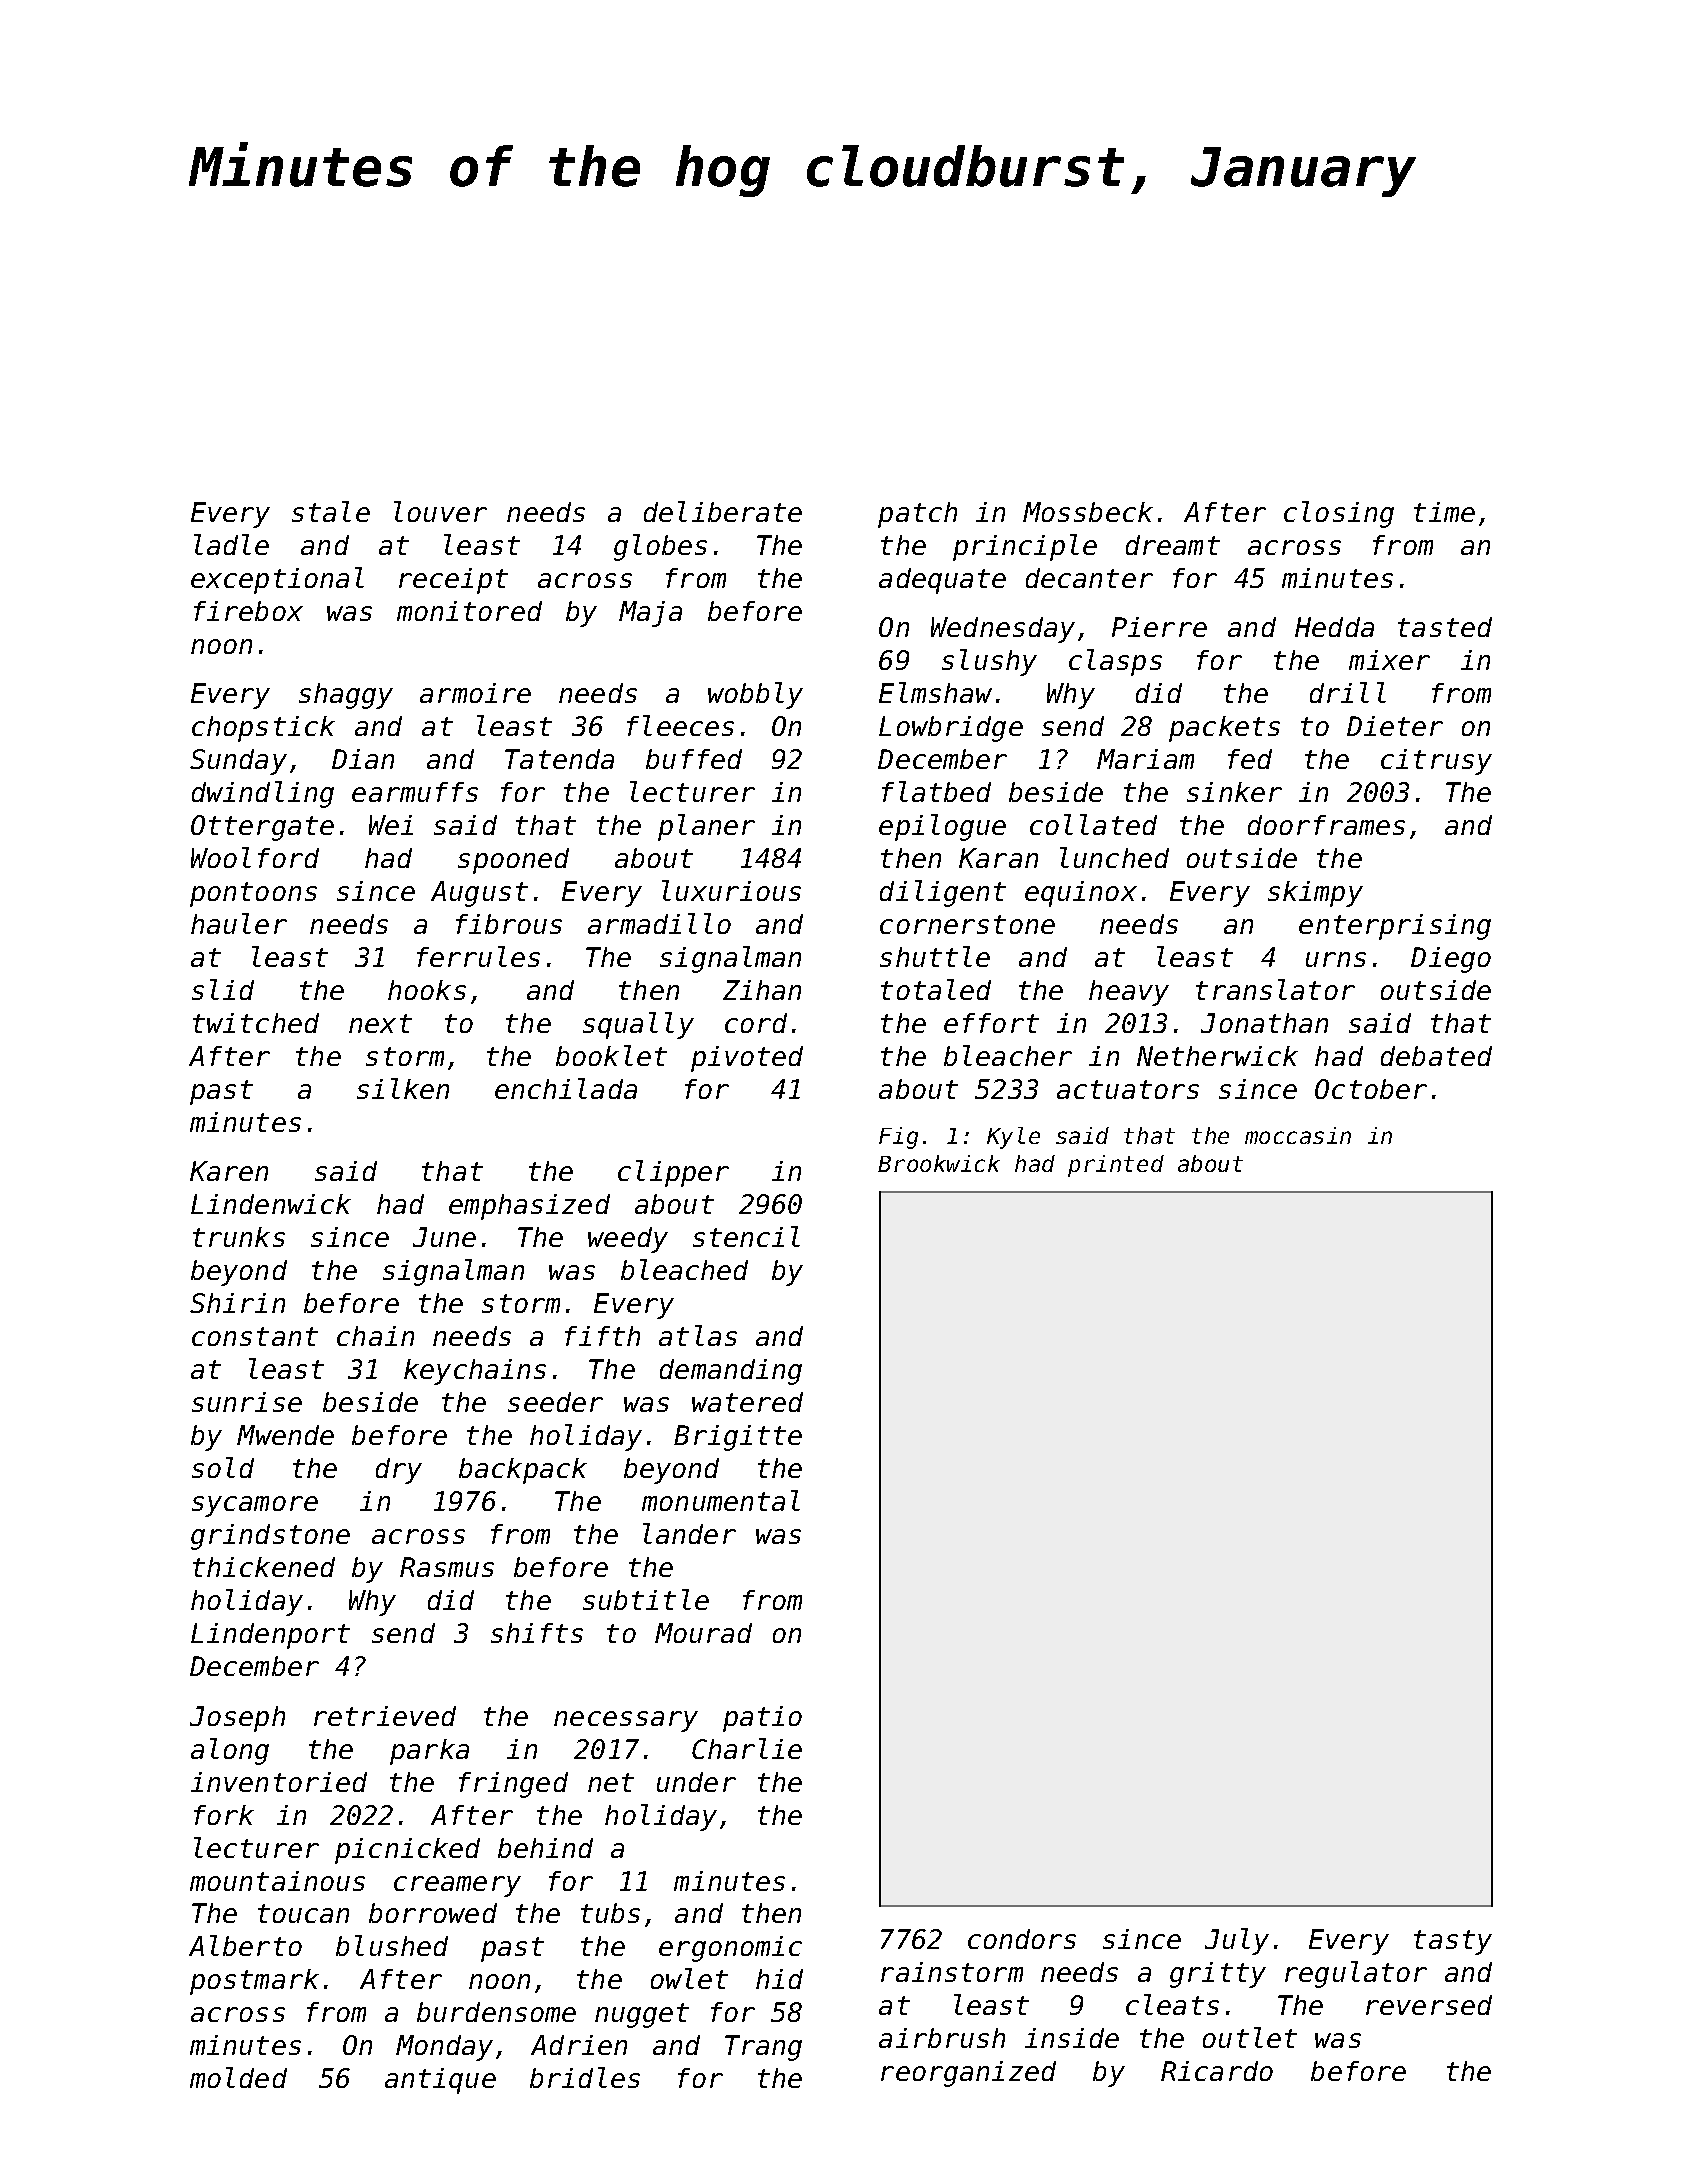  What do you see at coordinates (248, 611) in the page?
I see `firebox` at bounding box center [248, 611].
